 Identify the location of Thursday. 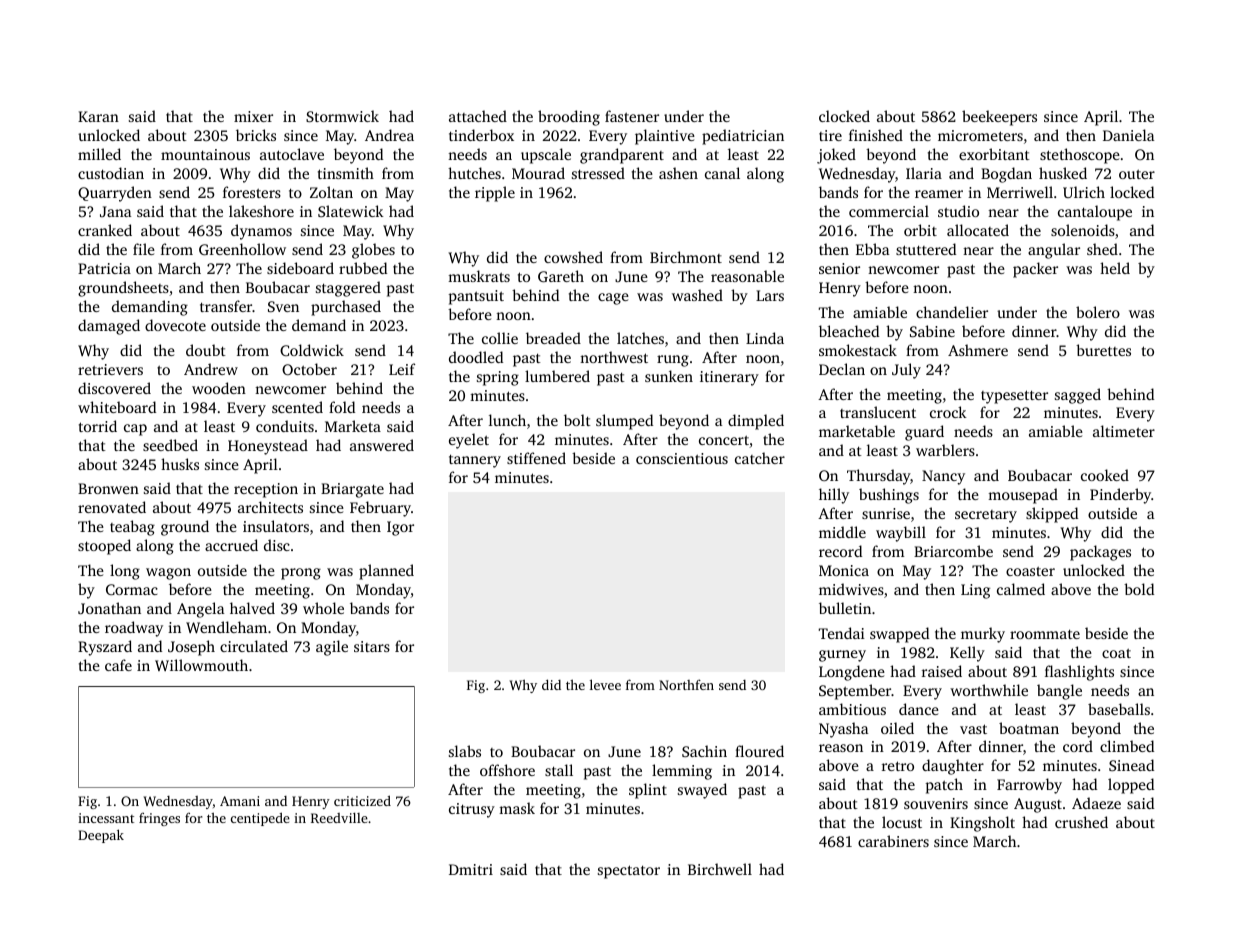
(878, 477).
